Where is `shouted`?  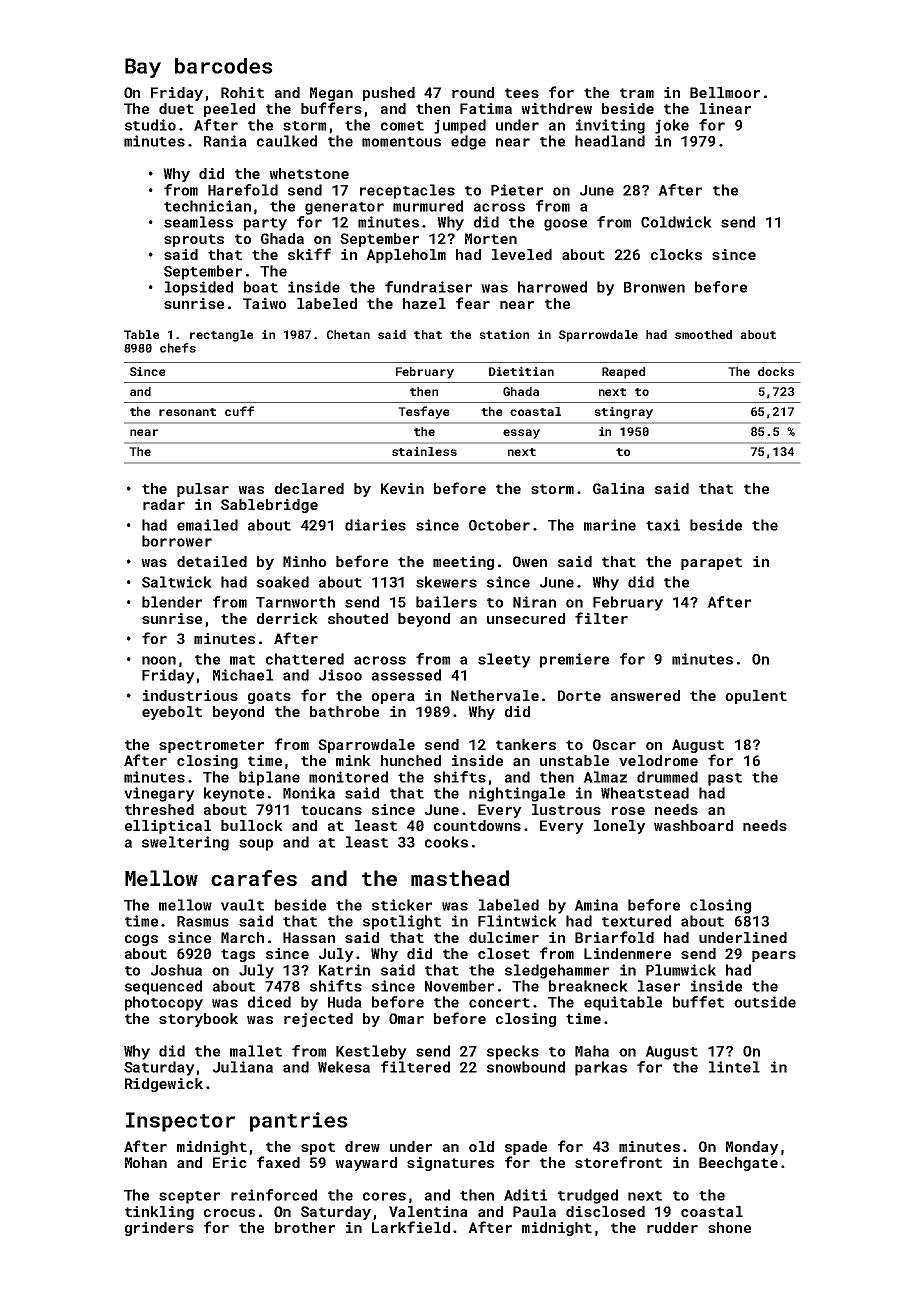 shouted is located at coordinates (358, 618).
